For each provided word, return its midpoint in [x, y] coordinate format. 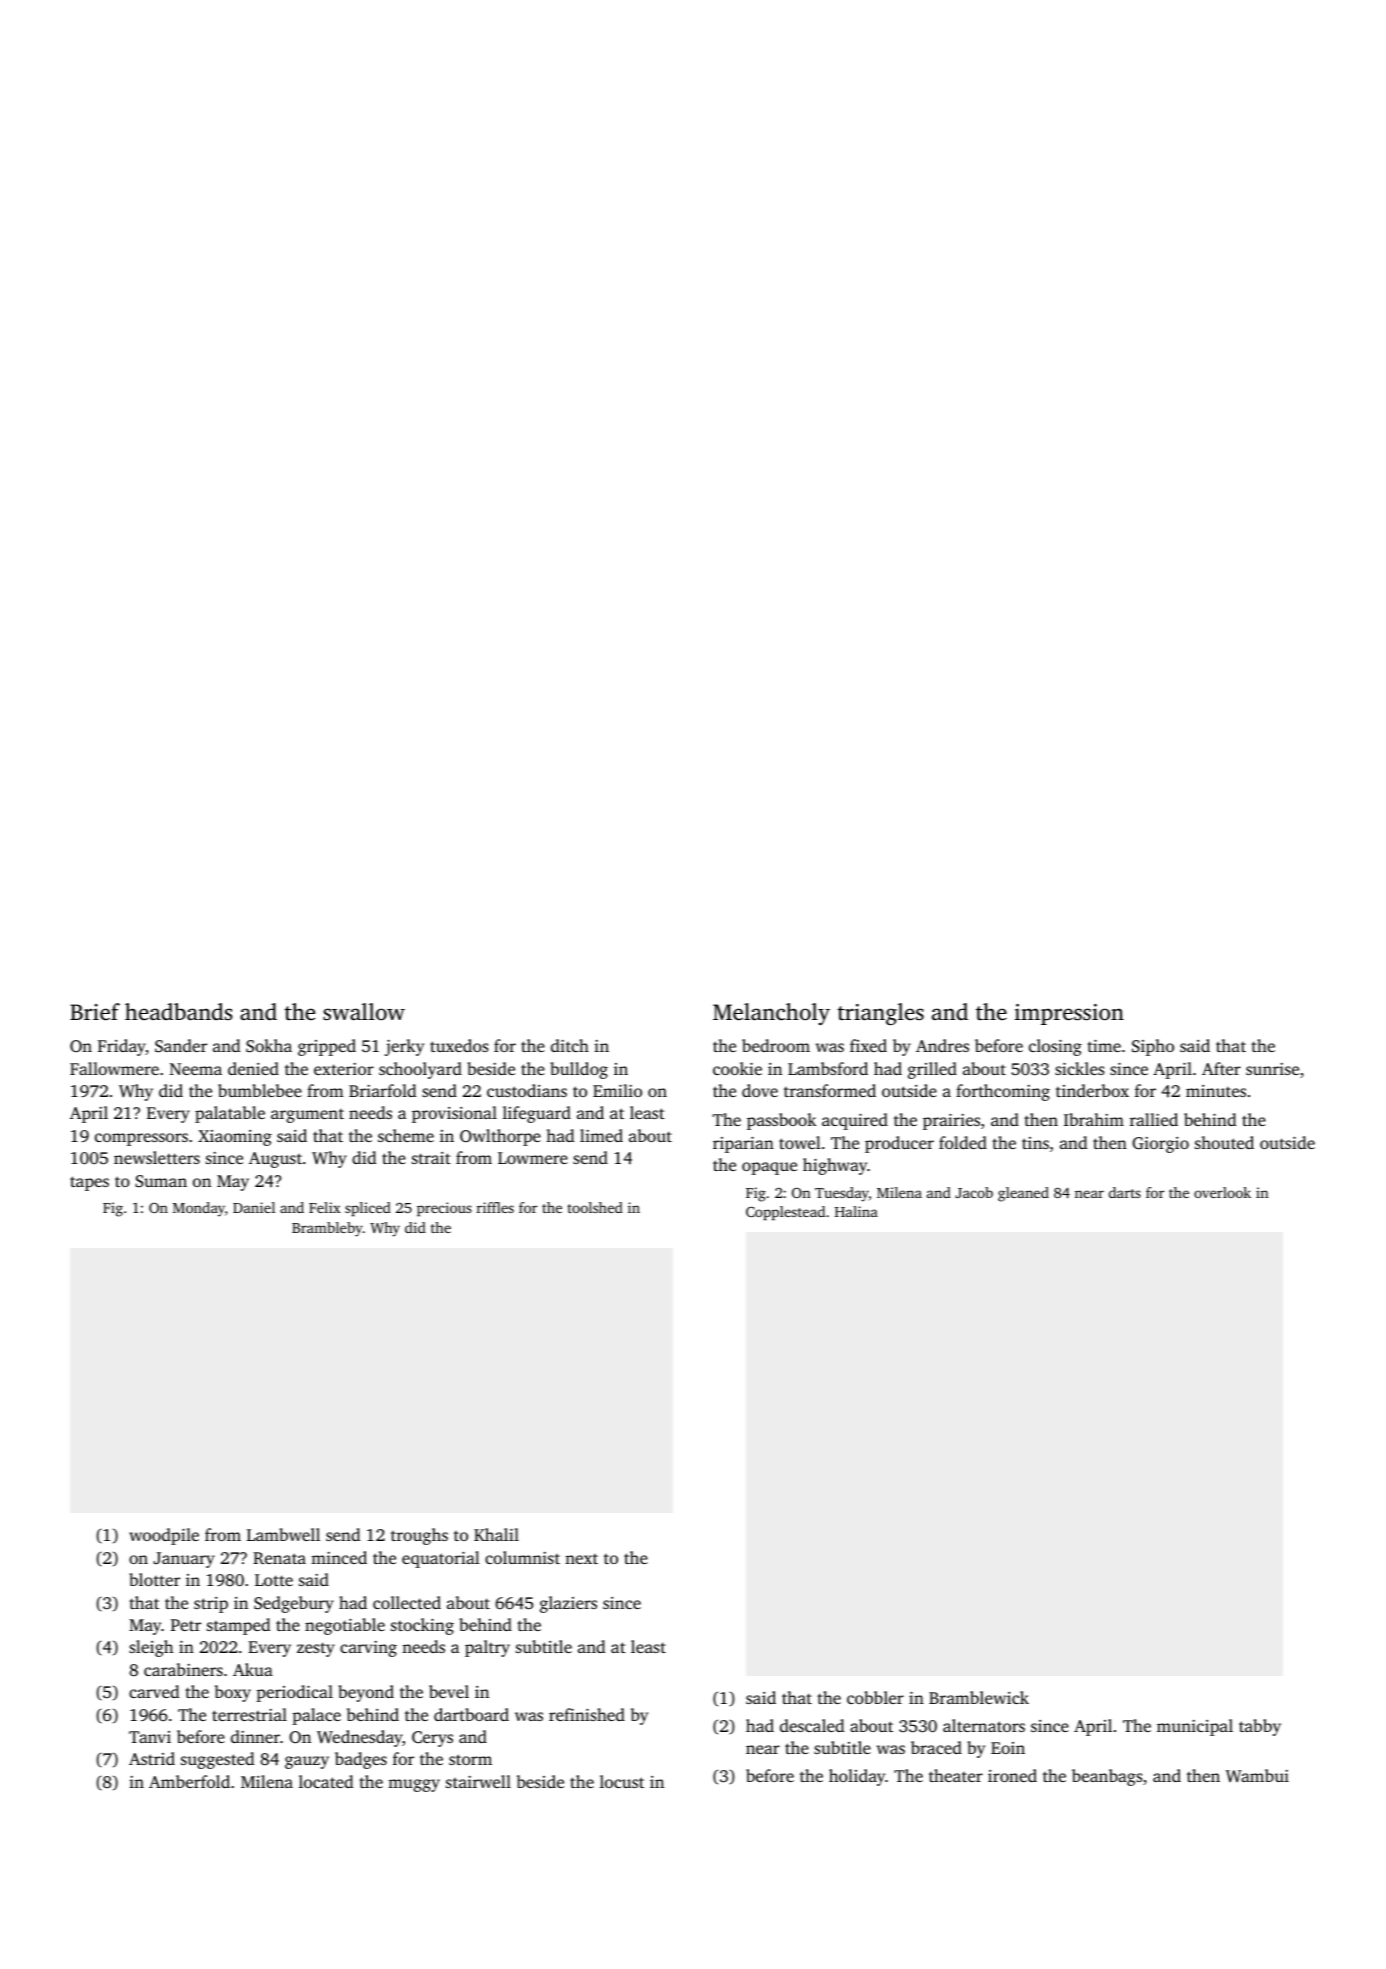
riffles [495, 1207]
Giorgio [1160, 1145]
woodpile [164, 1536]
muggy [414, 1785]
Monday [199, 1209]
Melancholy [771, 1014]
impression [1069, 1014]
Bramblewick [979, 1697]
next [581, 1559]
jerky [404, 1047]
